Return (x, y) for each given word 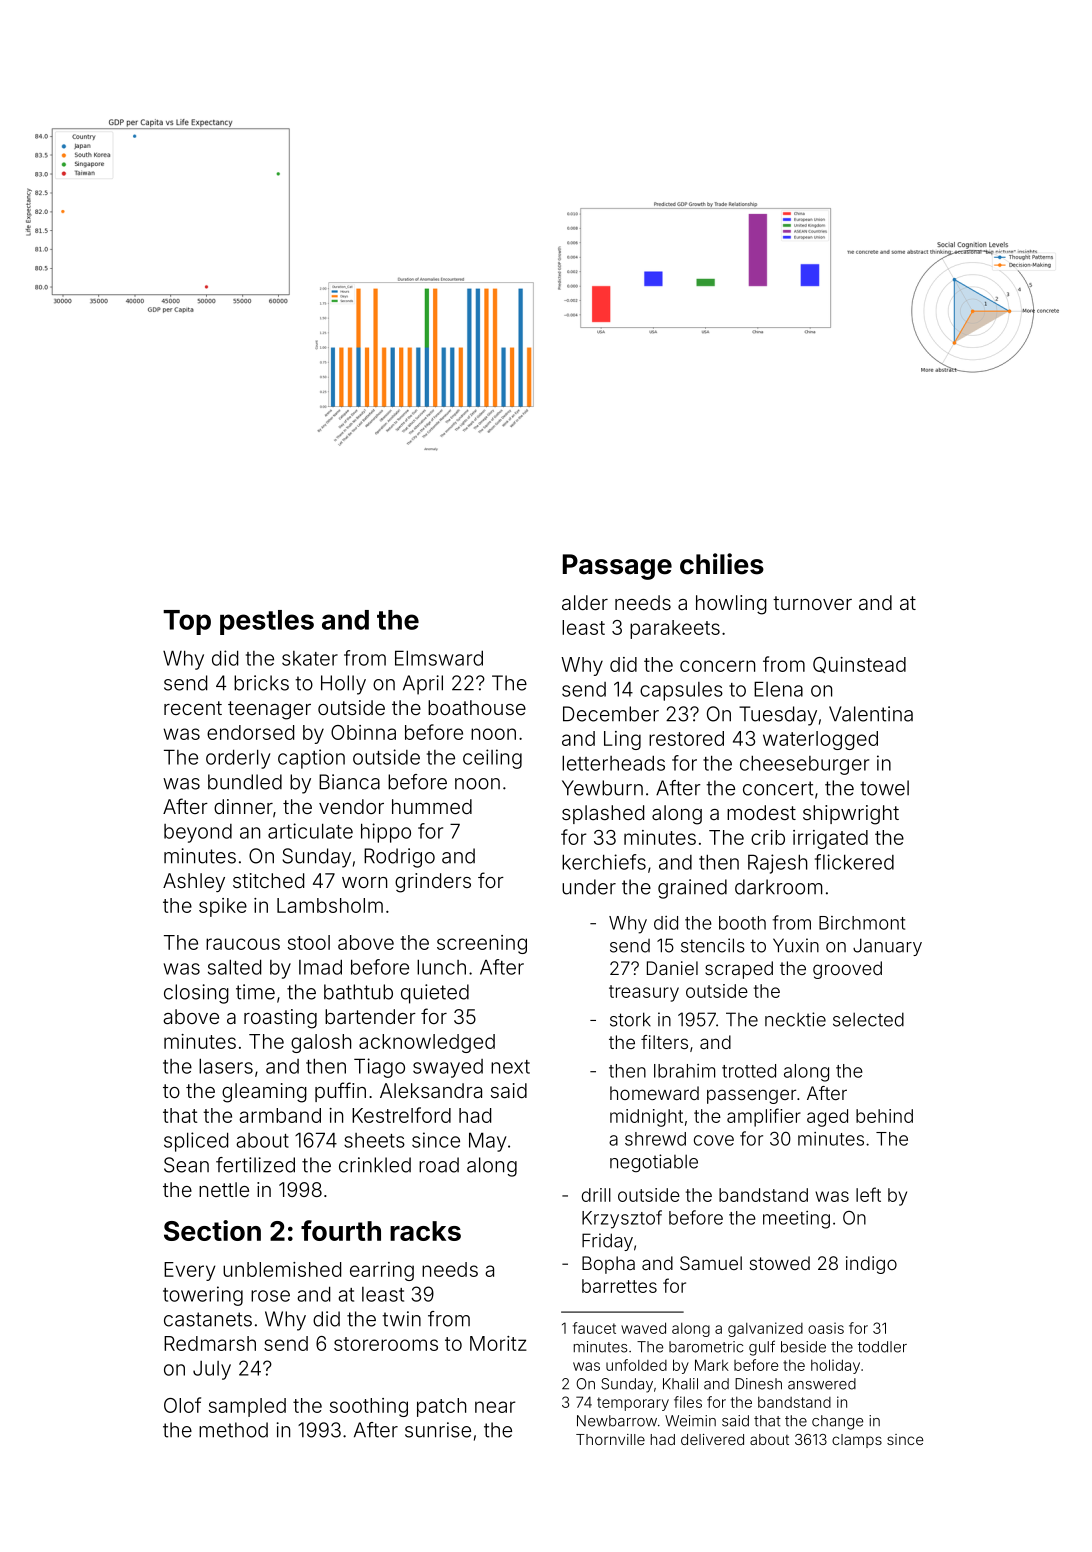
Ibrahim (684, 1071)
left (868, 1194)
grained (692, 889)
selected (868, 1019)
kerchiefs (604, 862)
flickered (854, 862)
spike (223, 907)
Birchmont (862, 923)
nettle (224, 1189)
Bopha (608, 1265)
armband (280, 1115)
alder (585, 602)
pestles (267, 622)
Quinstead (859, 665)
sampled (247, 1407)
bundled (245, 782)
